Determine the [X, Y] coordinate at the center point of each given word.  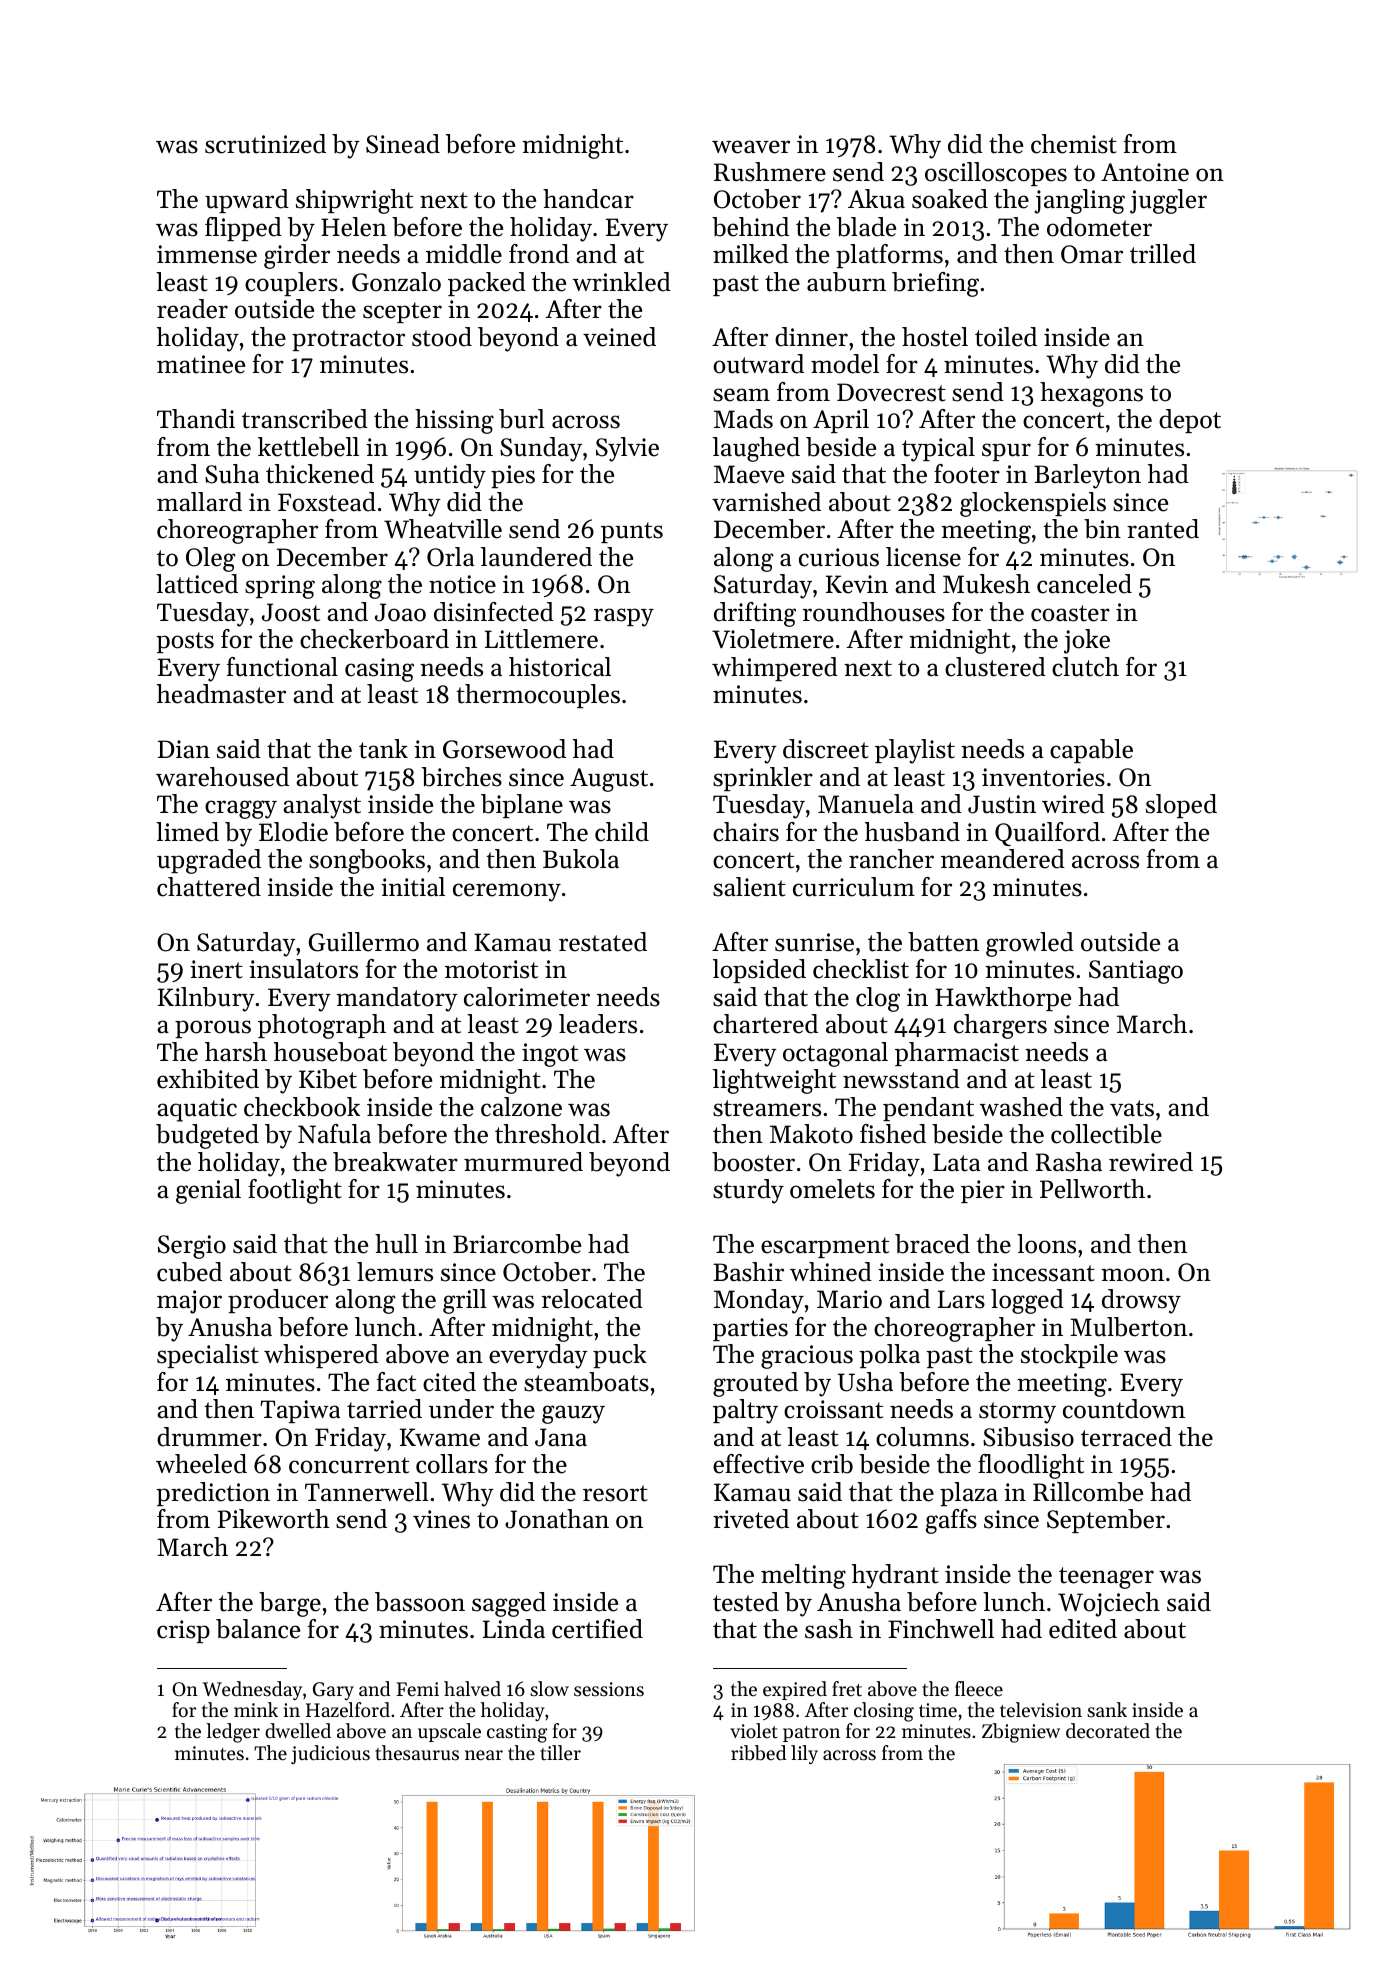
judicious [330, 1754]
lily [804, 1754]
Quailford [1047, 834]
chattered [209, 887]
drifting [755, 614]
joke [1087, 641]
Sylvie [627, 449]
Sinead [403, 144]
